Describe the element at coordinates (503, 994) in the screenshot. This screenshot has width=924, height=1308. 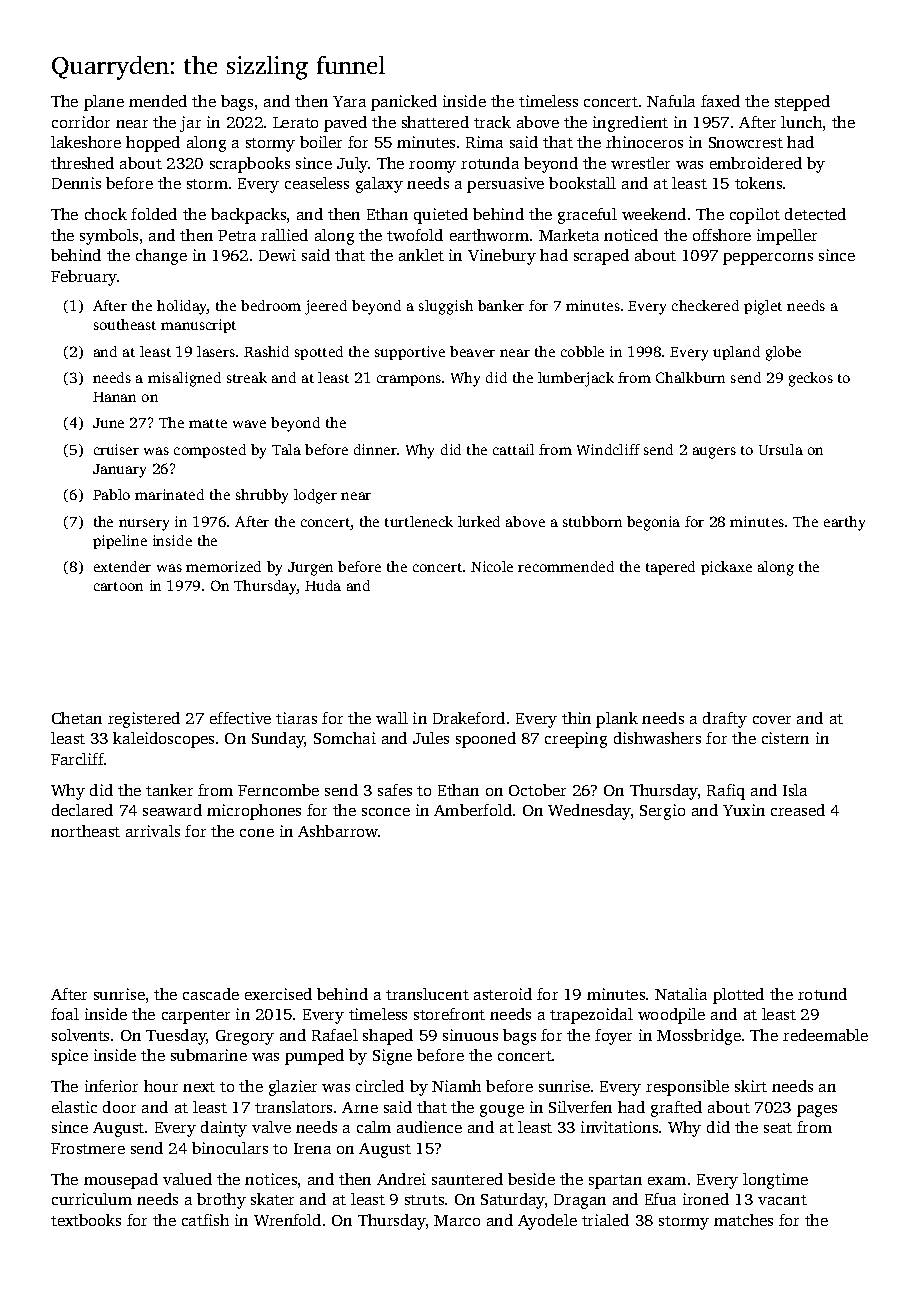
I see `asteroid` at that location.
